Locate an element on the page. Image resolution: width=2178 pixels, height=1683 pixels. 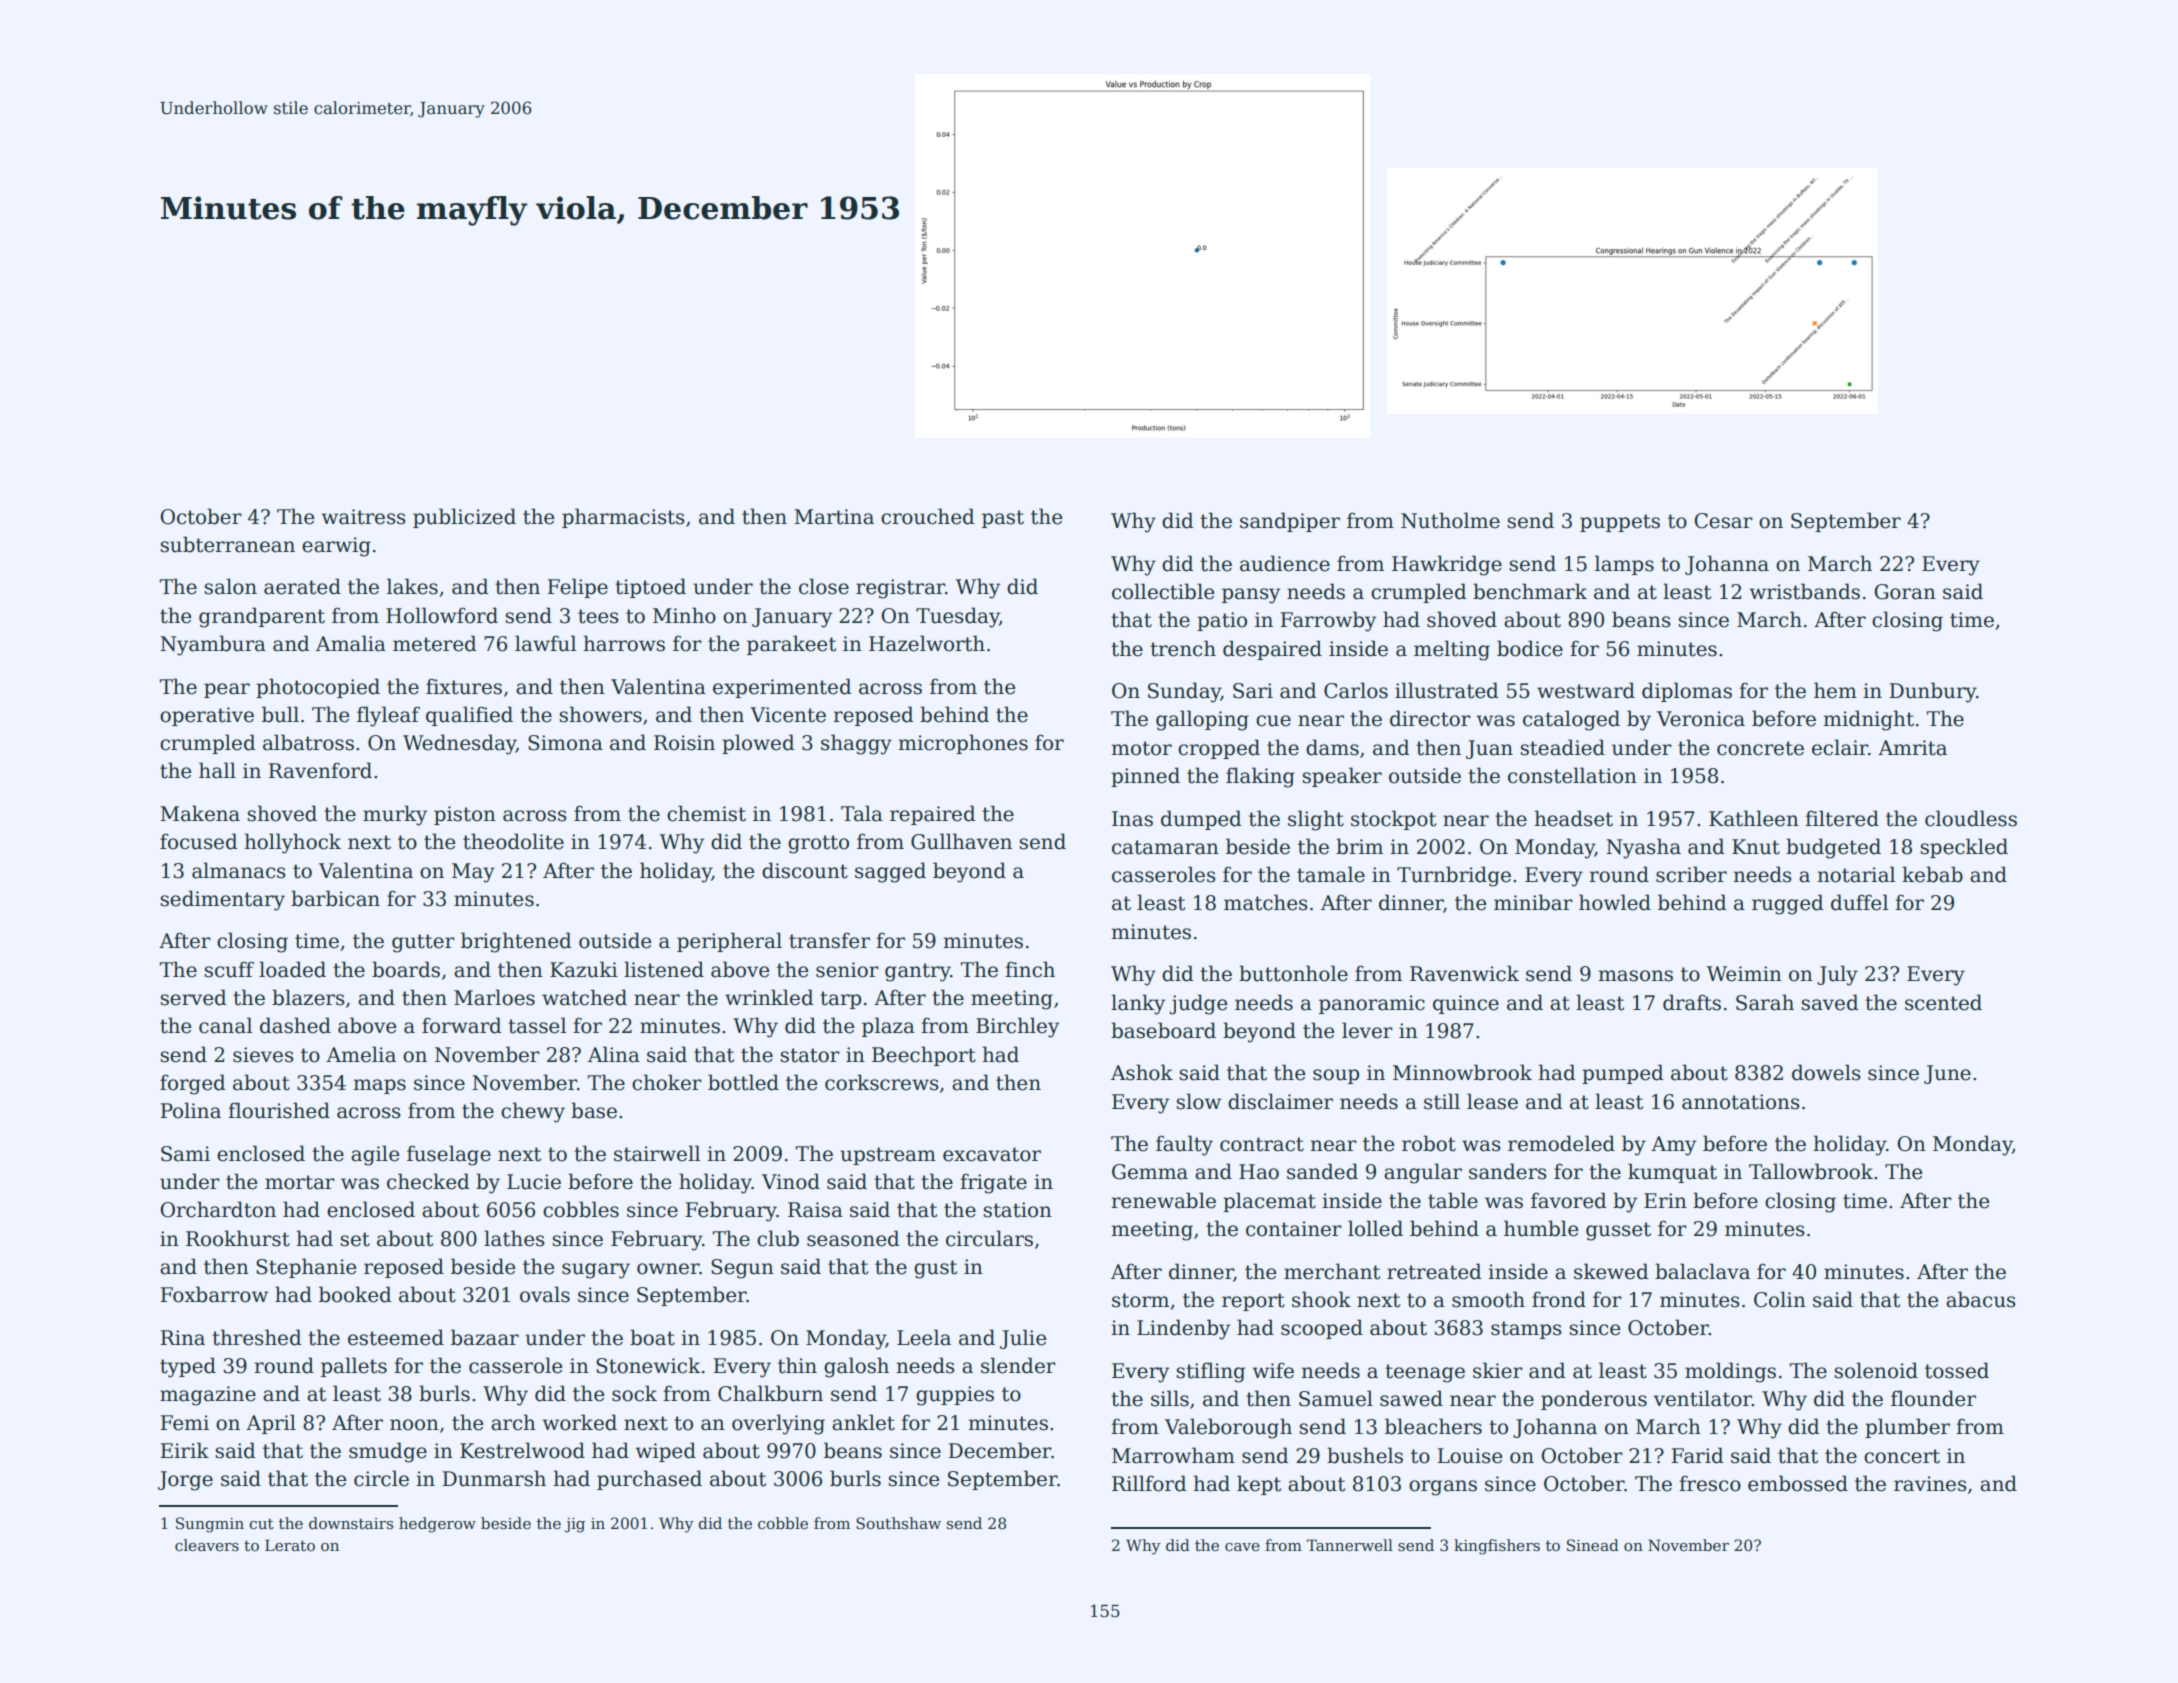
waitress is located at coordinates (364, 517).
